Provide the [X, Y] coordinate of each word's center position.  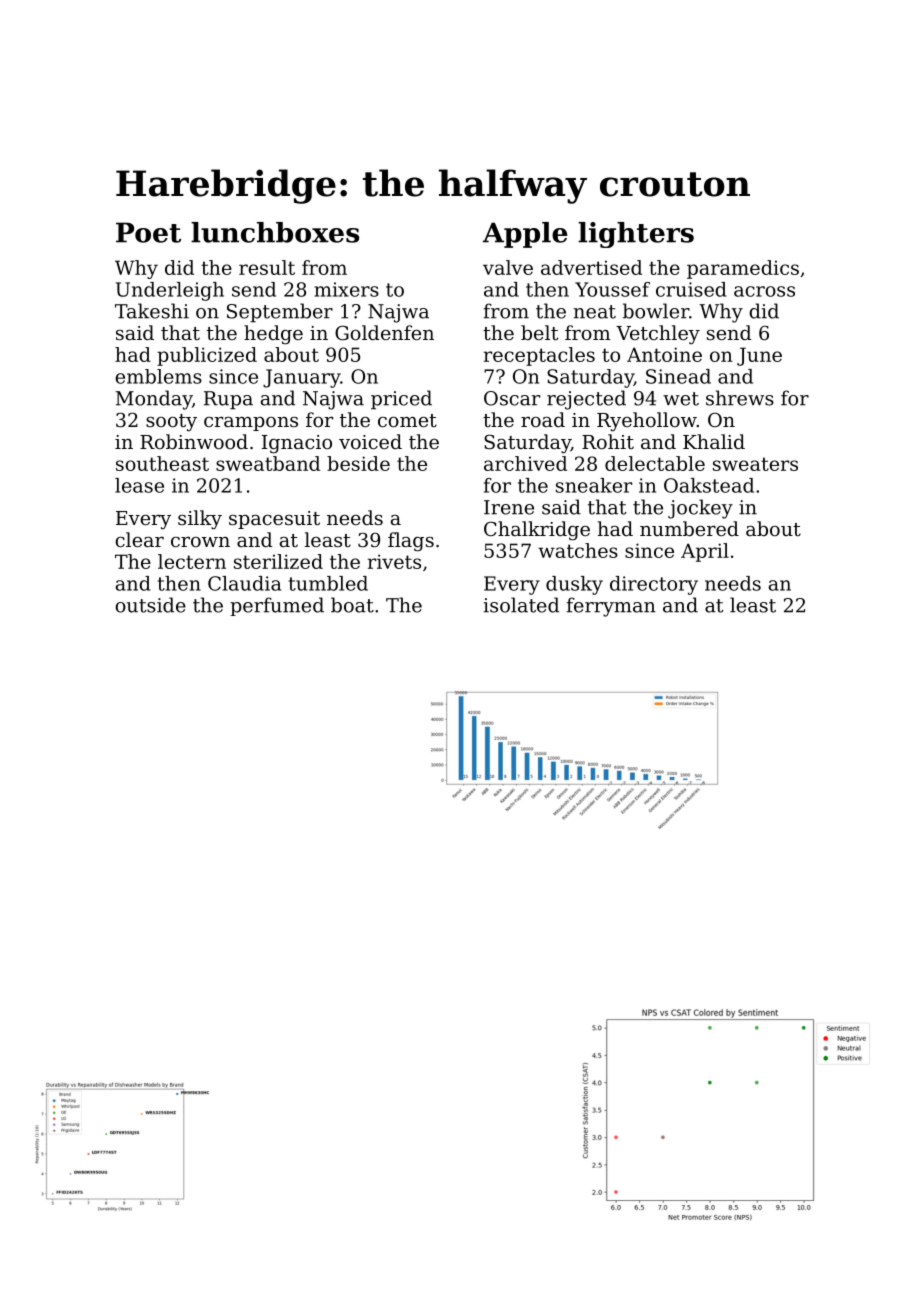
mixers [346, 289]
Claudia [244, 583]
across [764, 291]
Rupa [228, 400]
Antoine [664, 354]
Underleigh [170, 291]
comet [407, 420]
